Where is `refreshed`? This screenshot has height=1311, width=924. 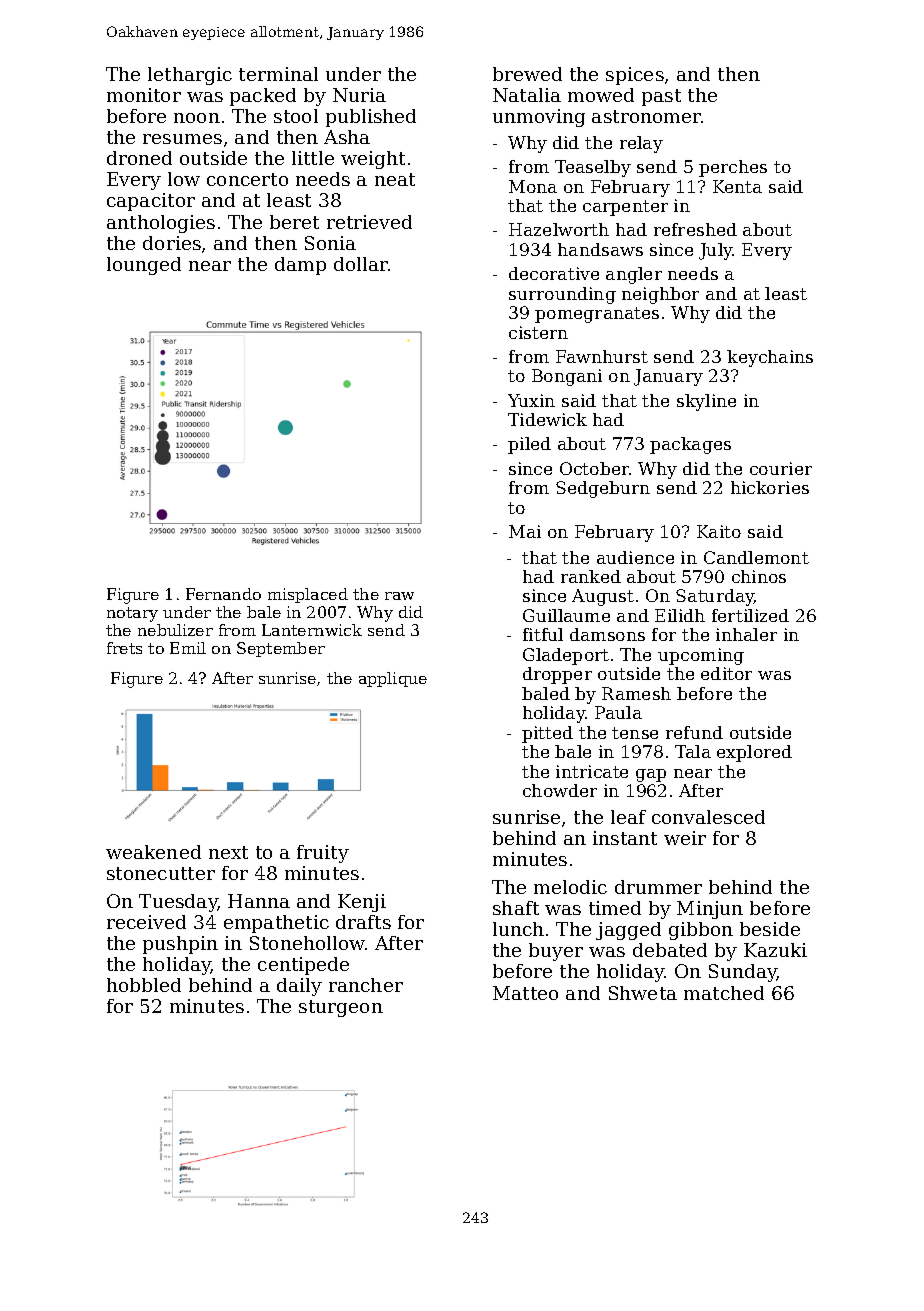 refreshed is located at coordinates (695, 229).
